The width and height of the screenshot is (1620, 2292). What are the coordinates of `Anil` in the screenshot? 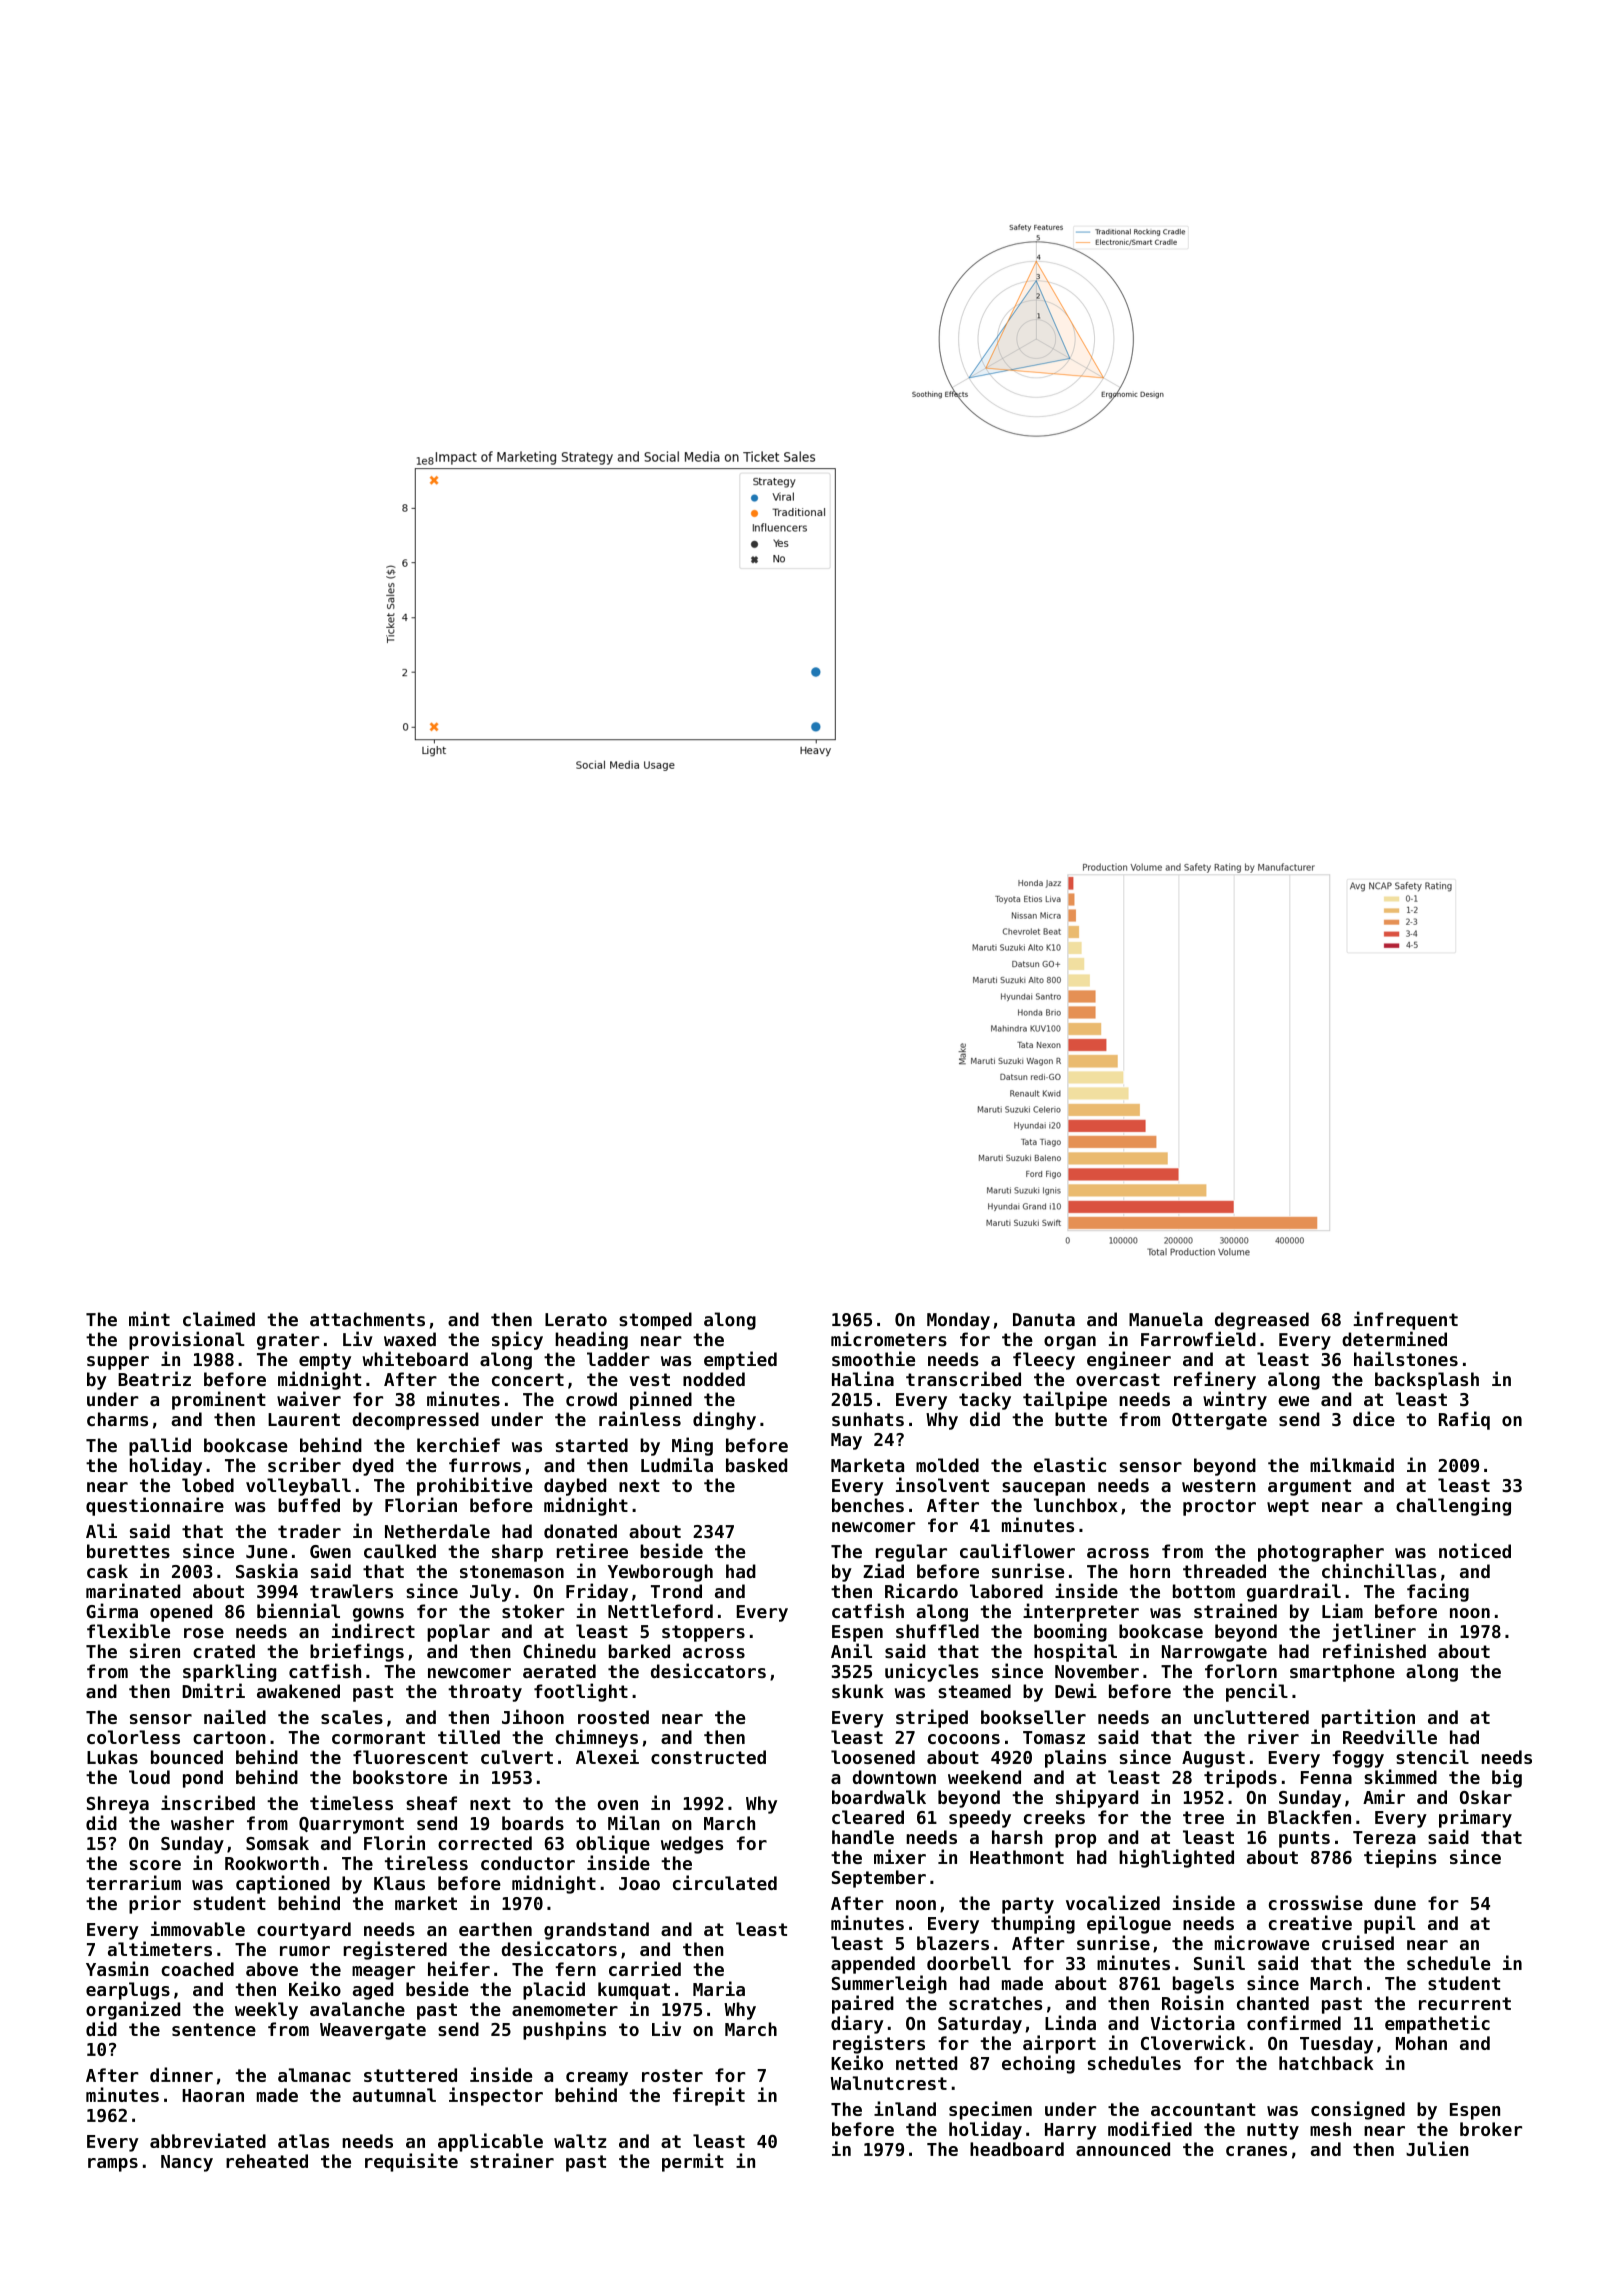 It's located at (851, 1650).
